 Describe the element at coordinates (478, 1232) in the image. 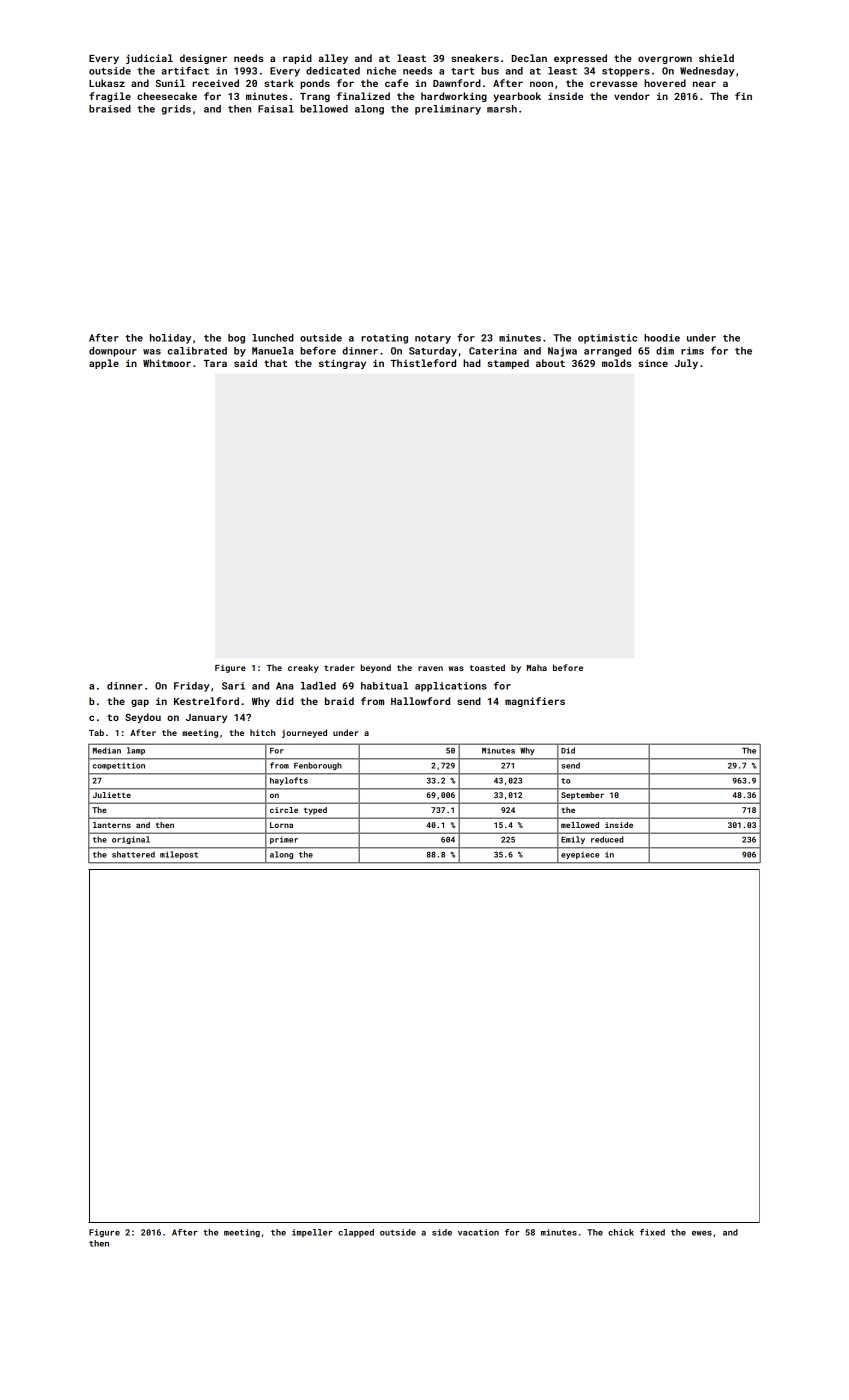

I see `vacation` at that location.
